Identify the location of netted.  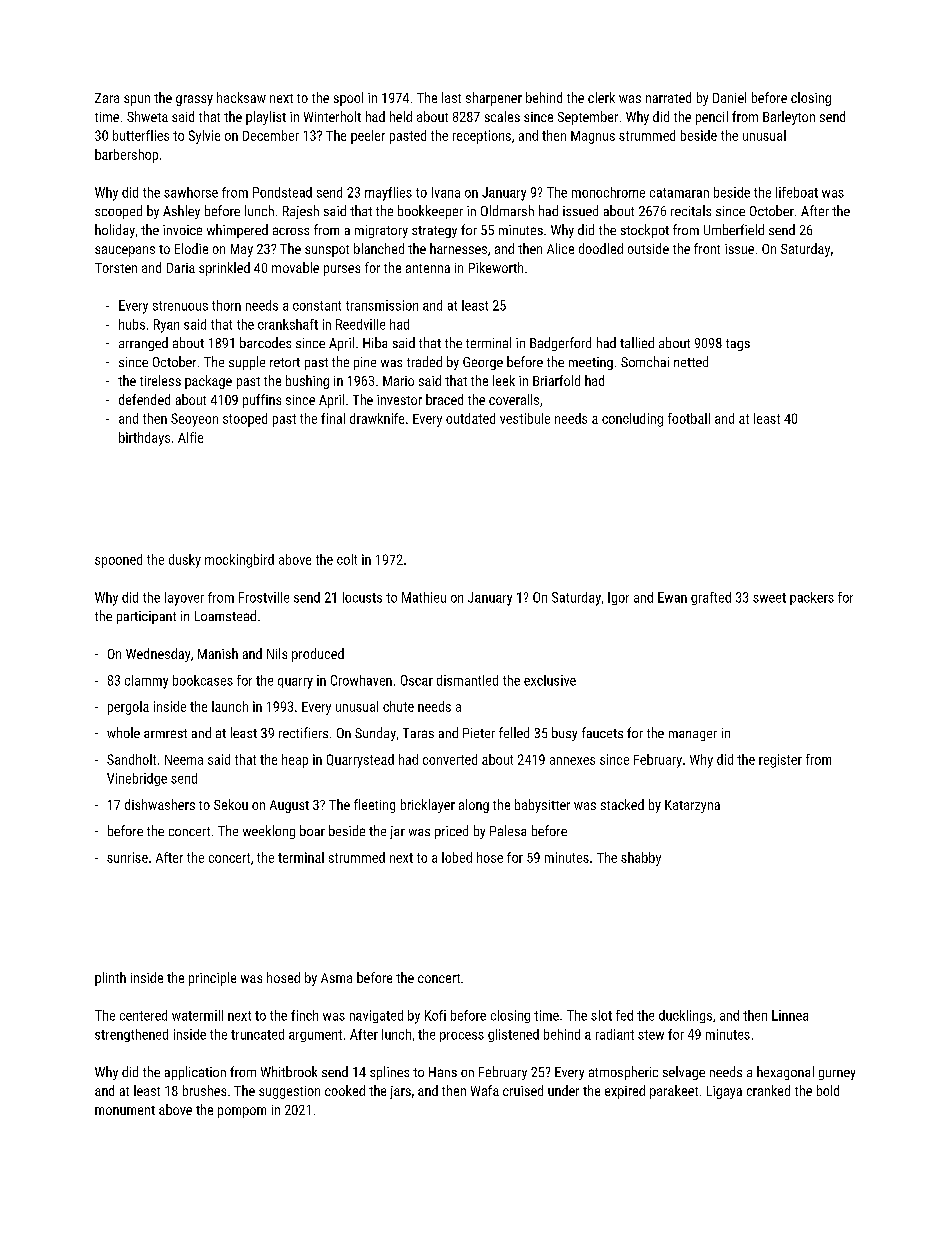
(691, 361).
